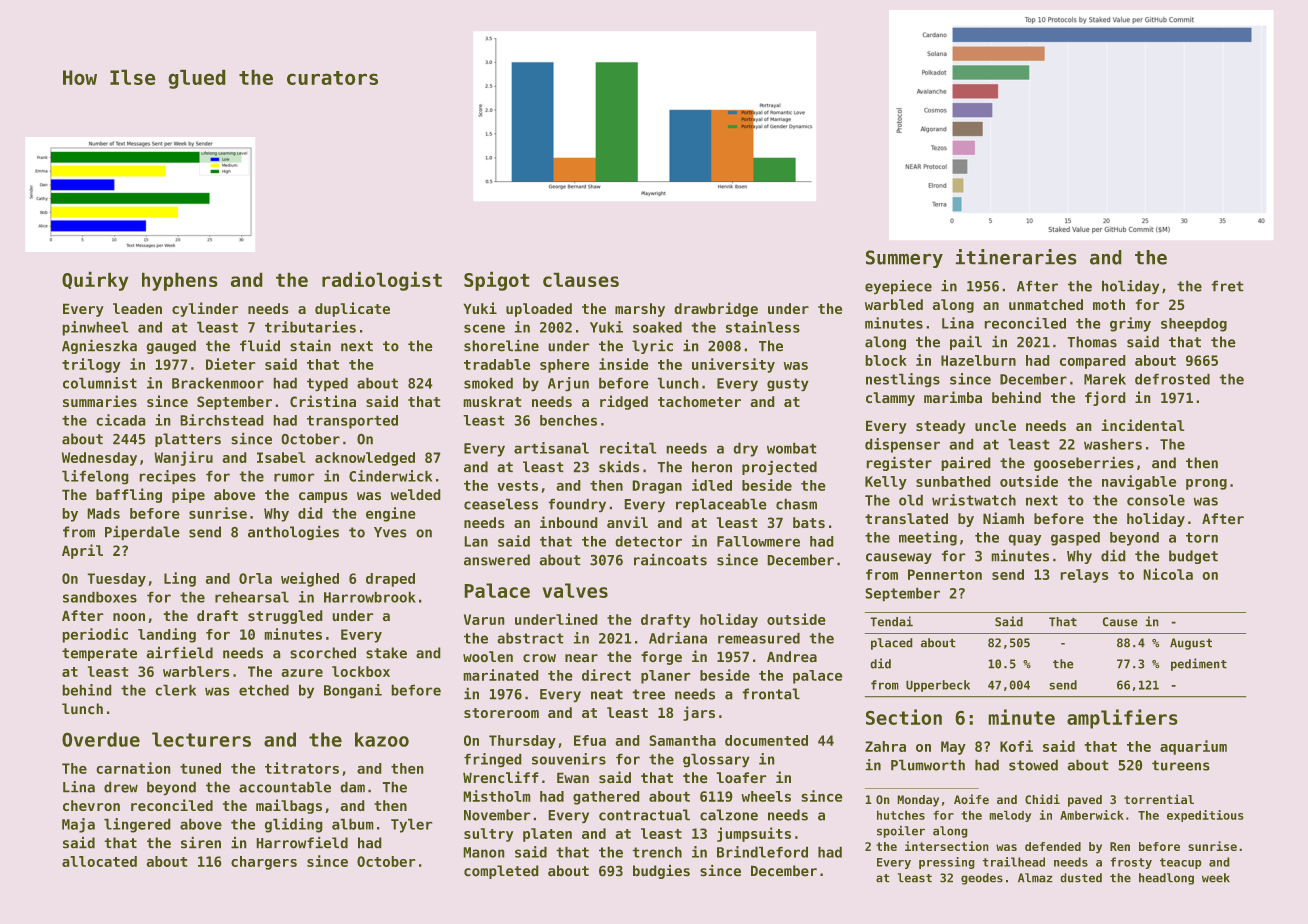 The image size is (1308, 924). I want to click on storeroom, so click(501, 713).
